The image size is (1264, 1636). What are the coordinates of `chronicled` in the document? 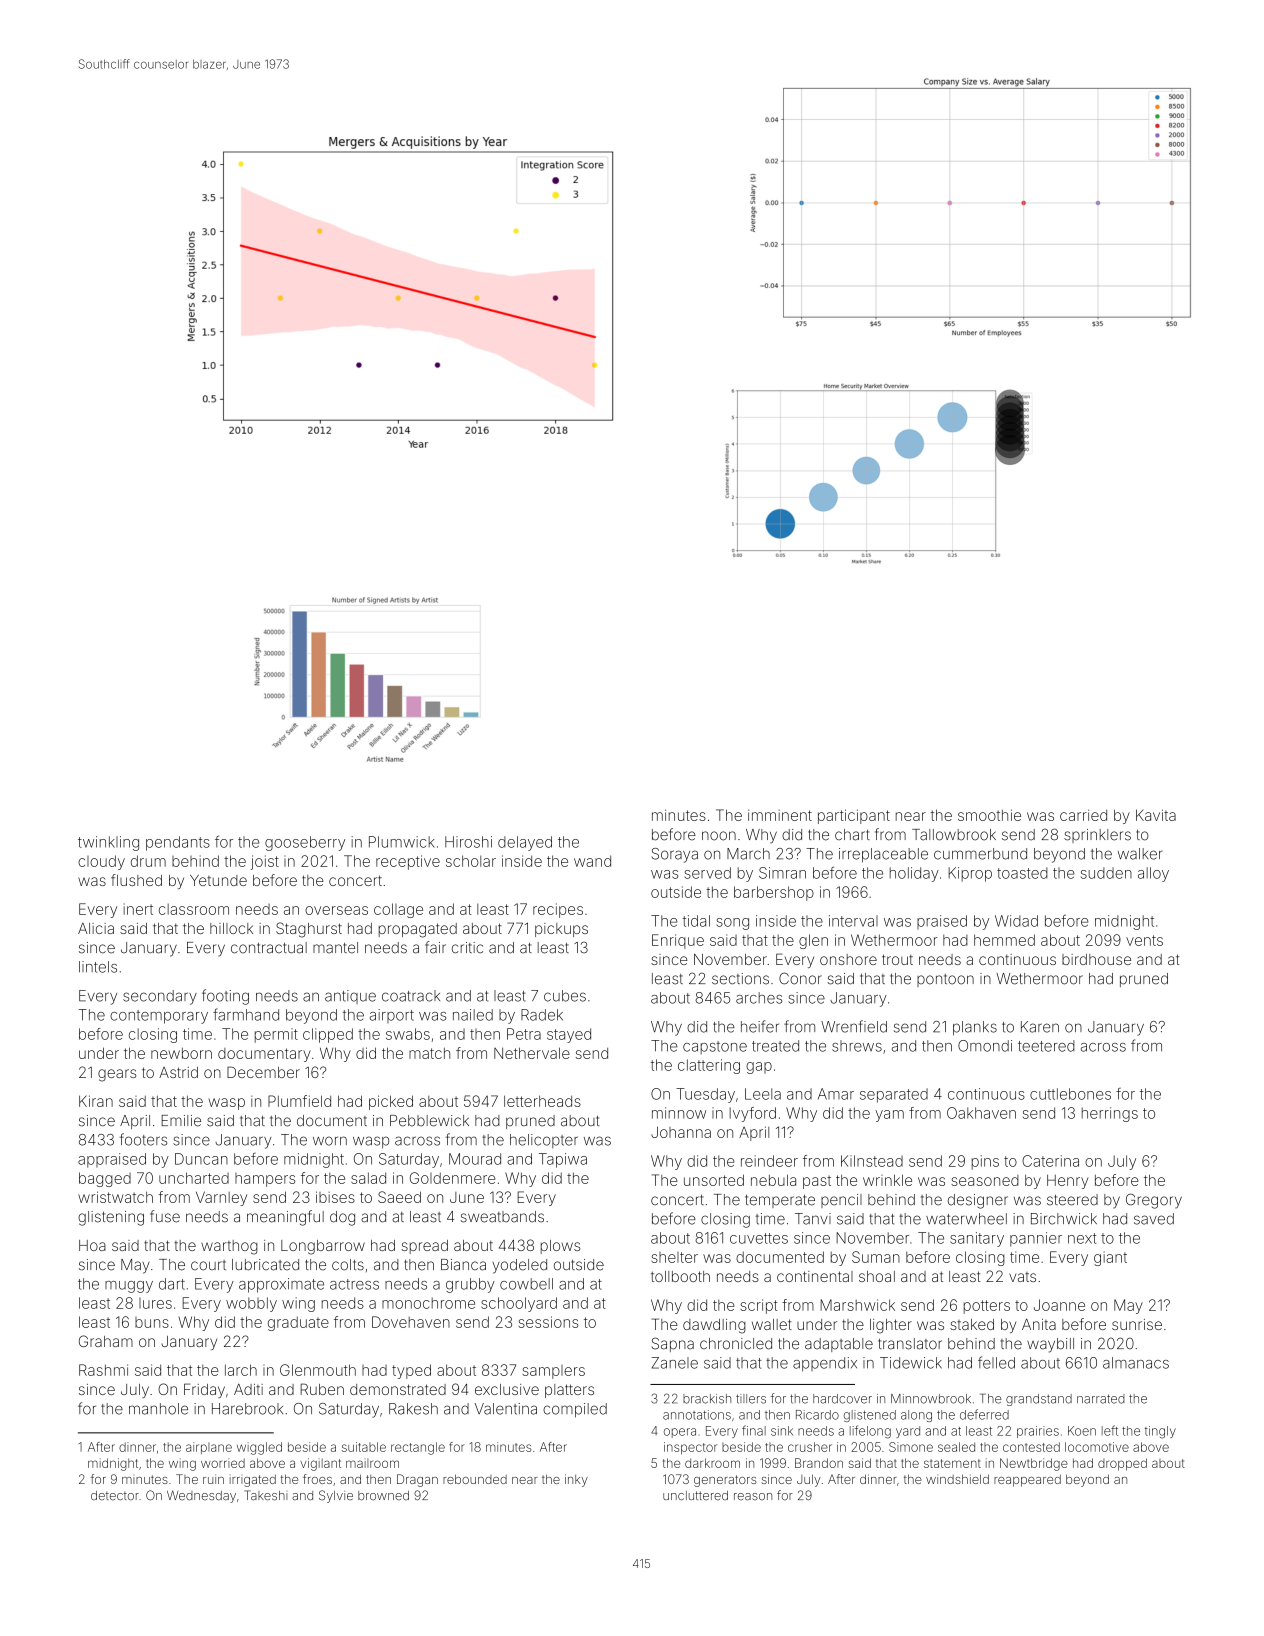 It's located at (736, 1344).
